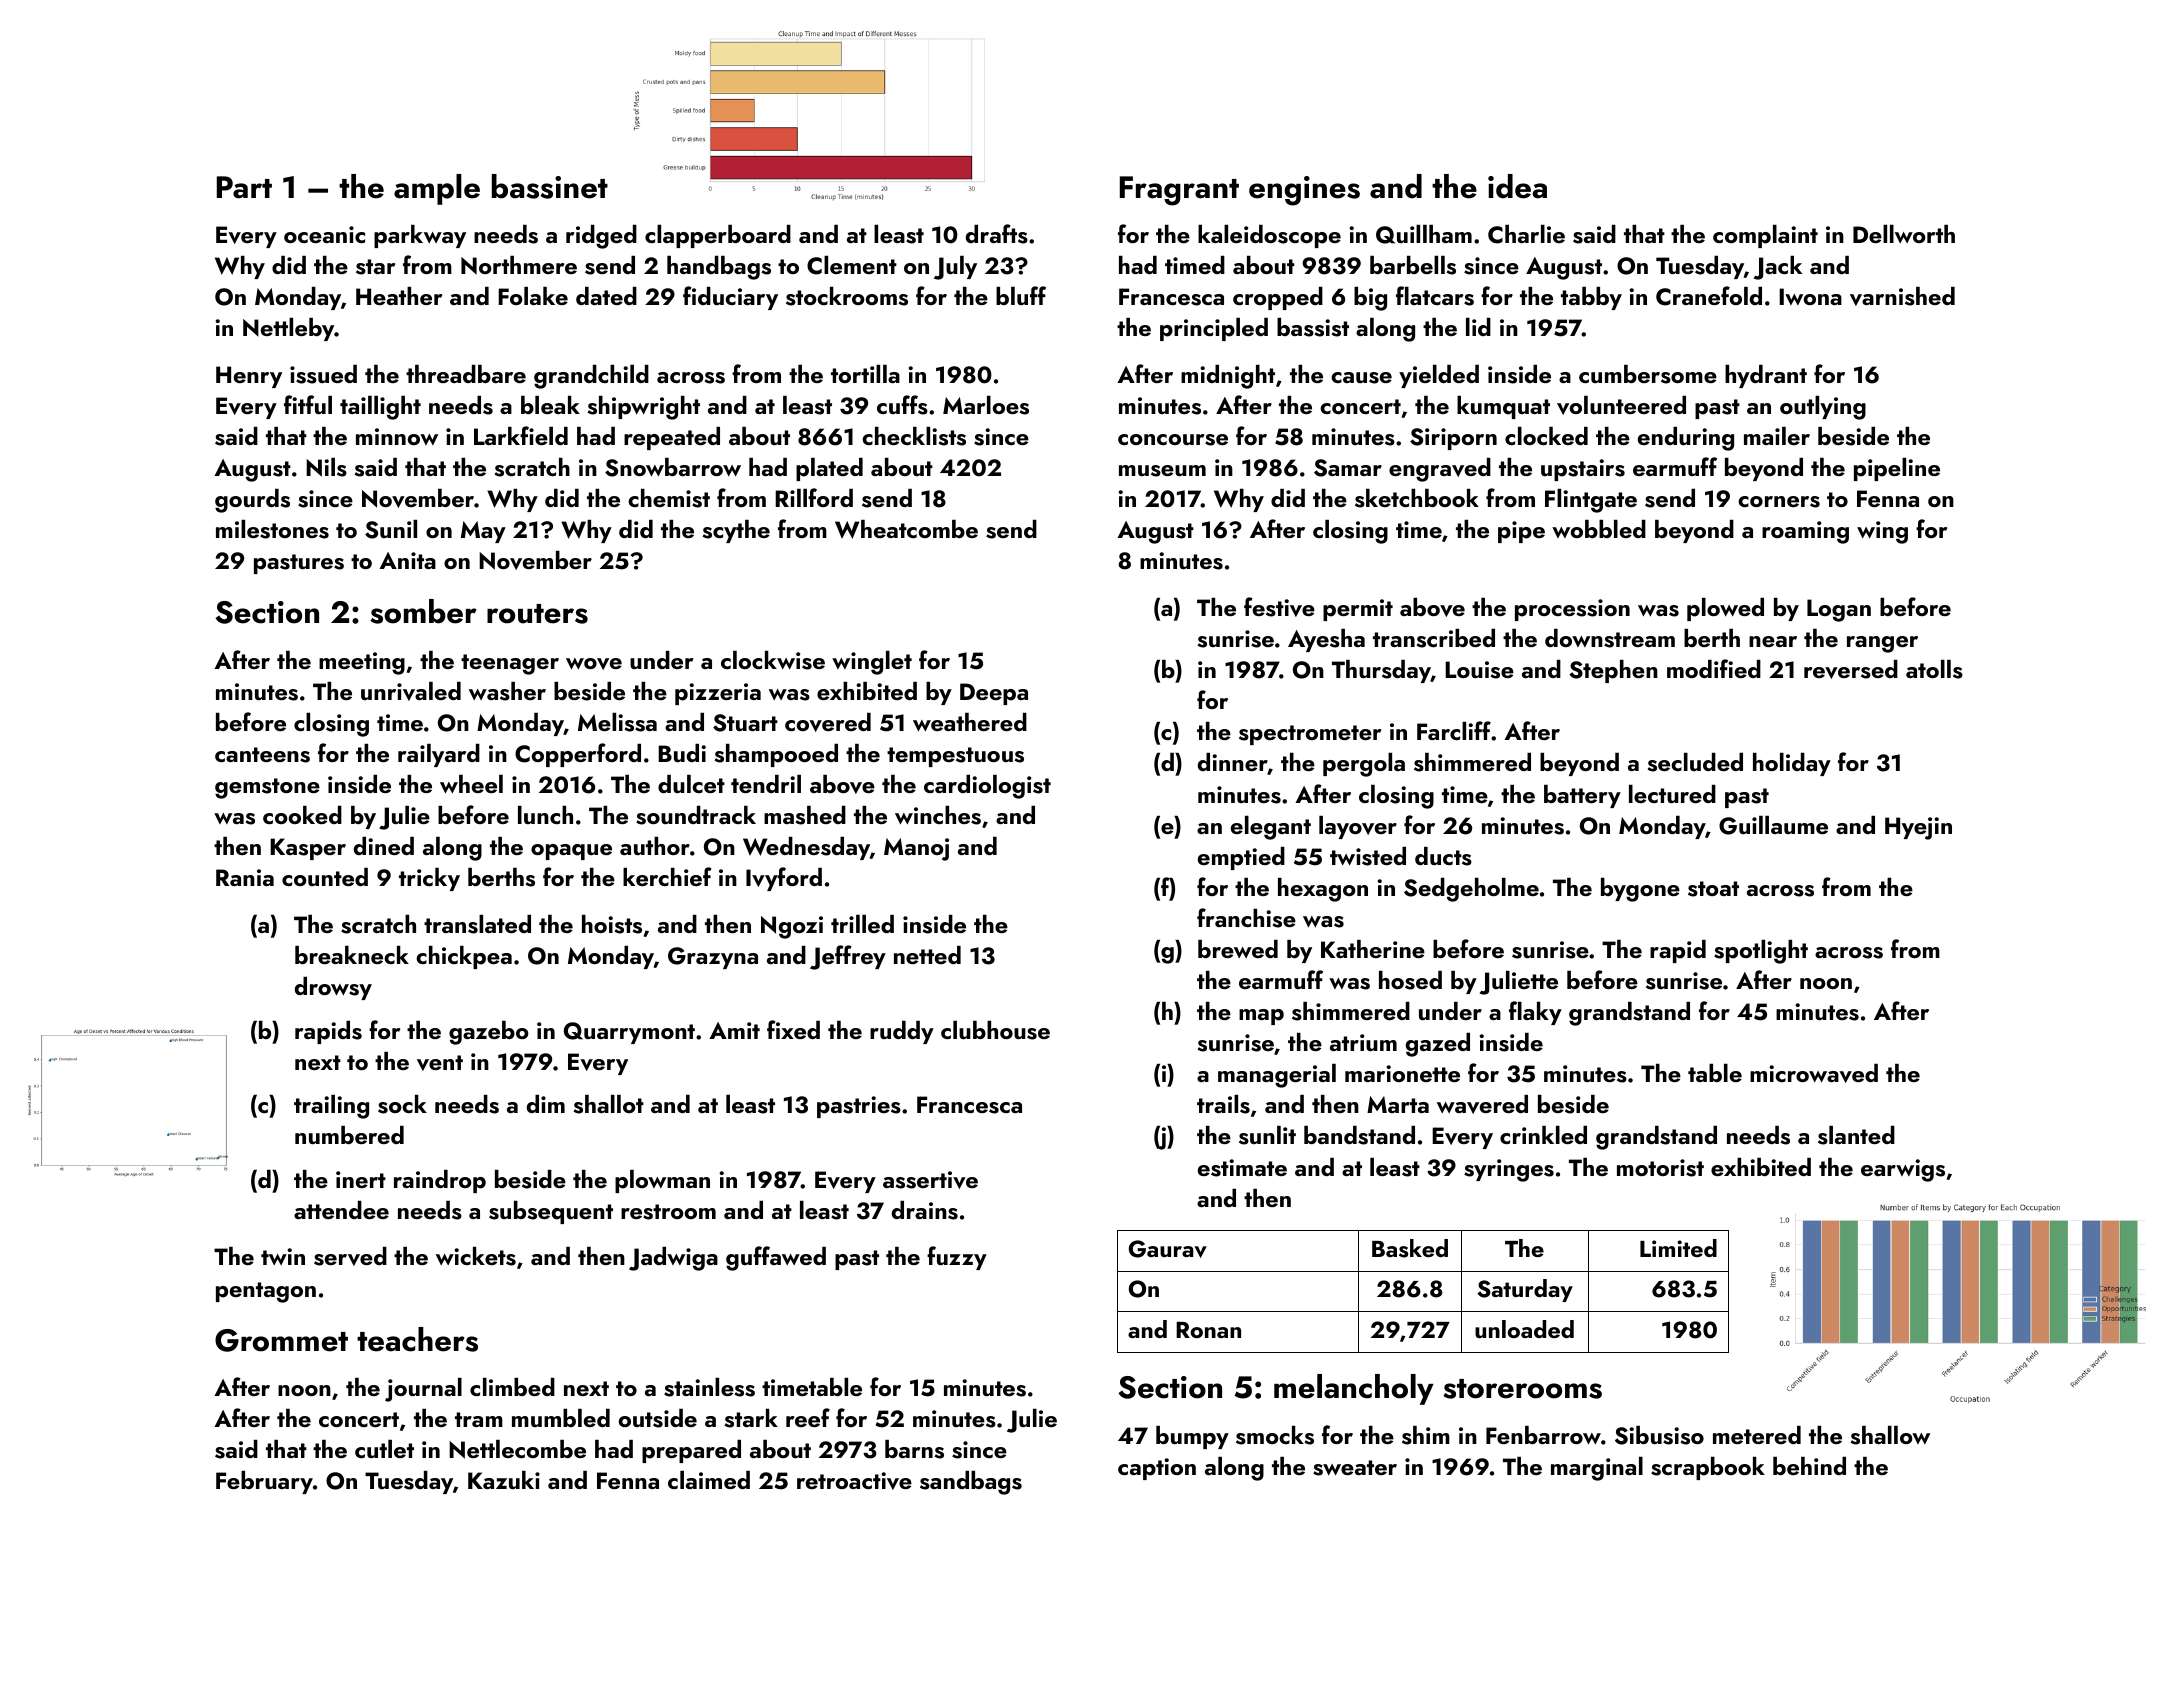 This screenshot has height=1683, width=2178. Describe the element at coordinates (1934, 669) in the screenshot. I see `atolls` at that location.
